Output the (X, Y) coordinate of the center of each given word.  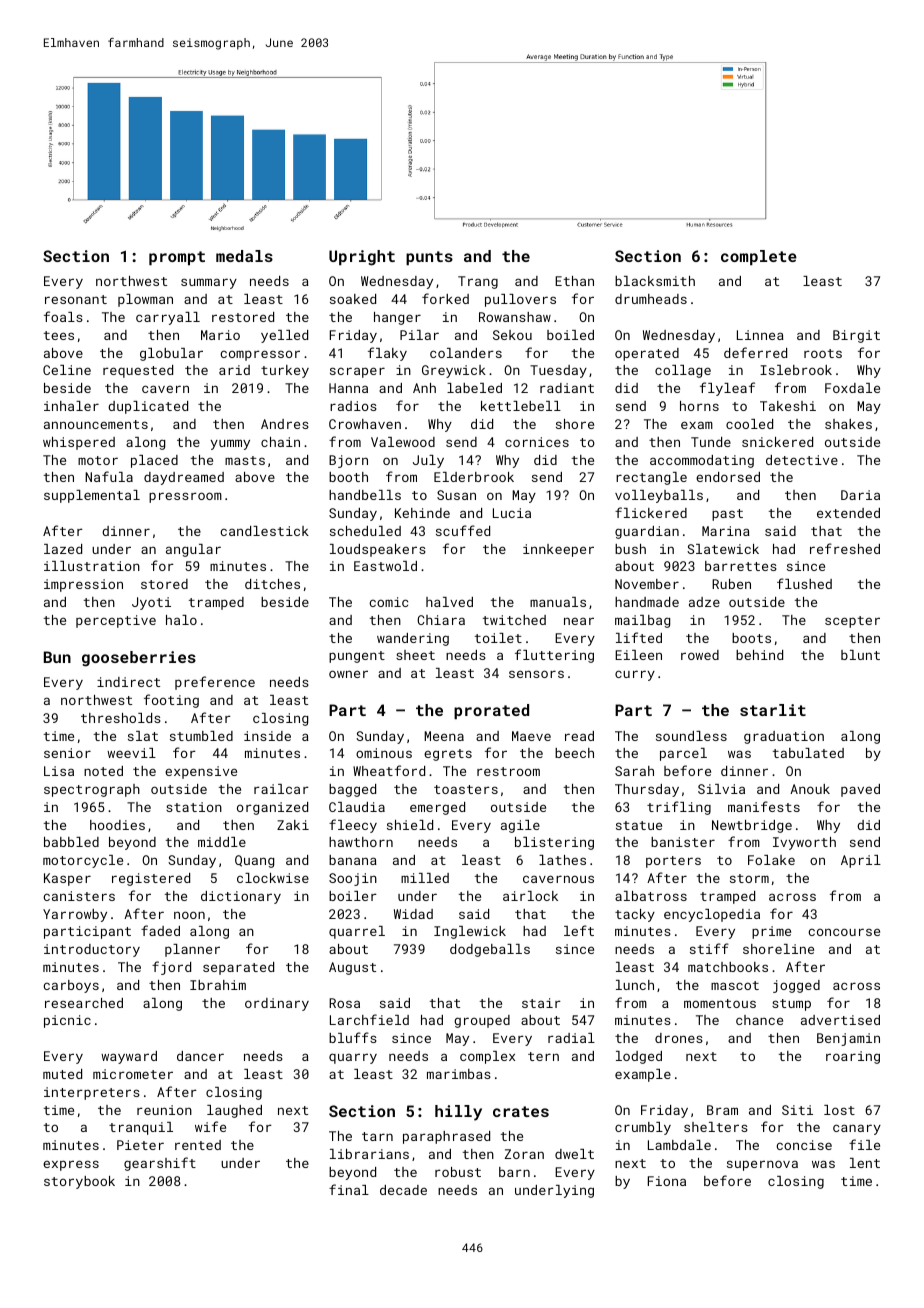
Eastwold (385, 566)
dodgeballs (490, 950)
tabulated (808, 753)
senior (67, 753)
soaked (353, 299)
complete (759, 257)
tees (59, 335)
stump (791, 1005)
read (579, 736)
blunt (860, 655)
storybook (79, 1182)
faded (160, 930)
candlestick (264, 531)
